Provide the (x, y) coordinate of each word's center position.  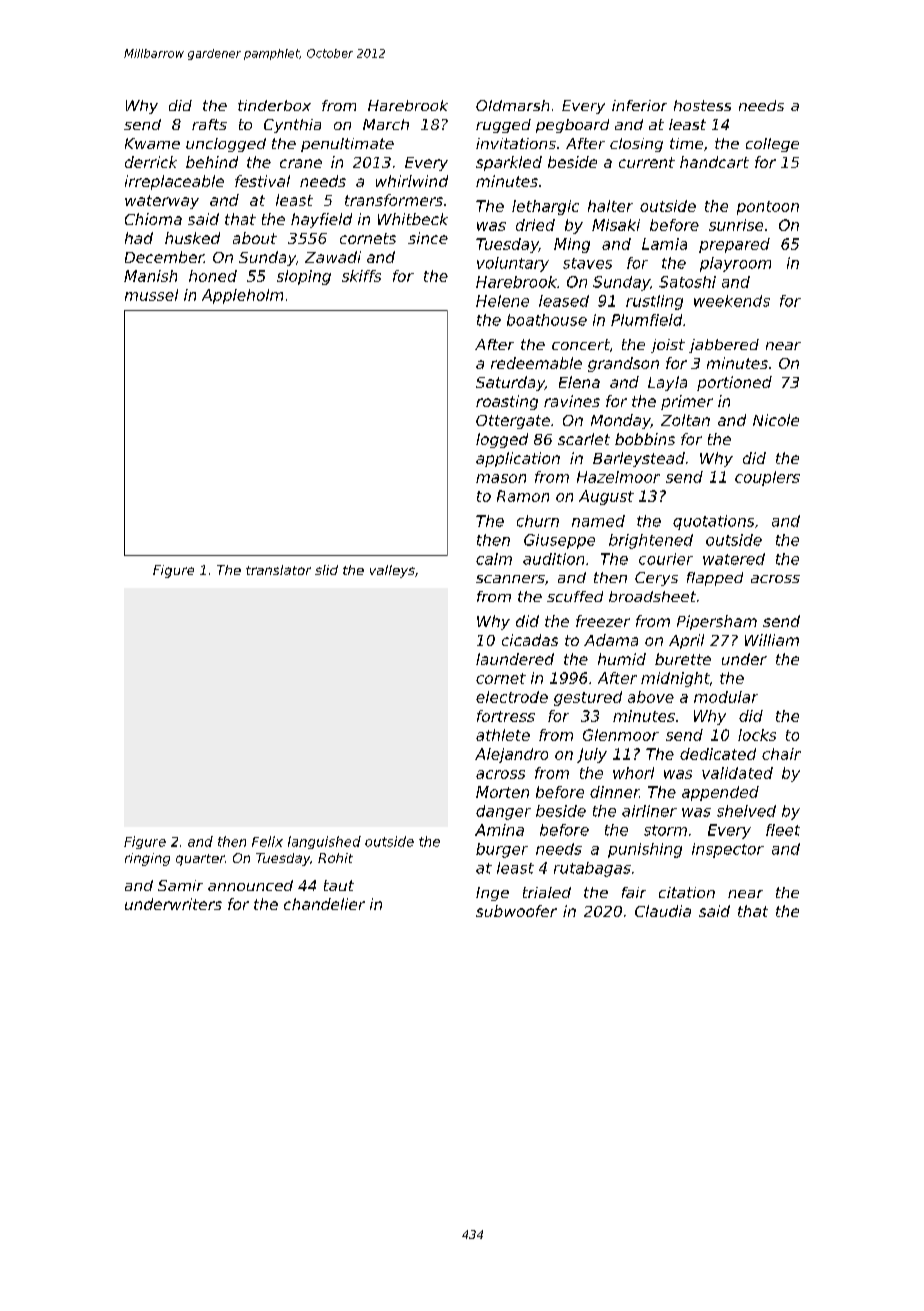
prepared (734, 245)
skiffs (361, 276)
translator (278, 570)
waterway (162, 202)
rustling (654, 302)
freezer (603, 621)
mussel (151, 295)
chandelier (324, 904)
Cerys (656, 579)
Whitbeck (413, 219)
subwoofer (516, 911)
